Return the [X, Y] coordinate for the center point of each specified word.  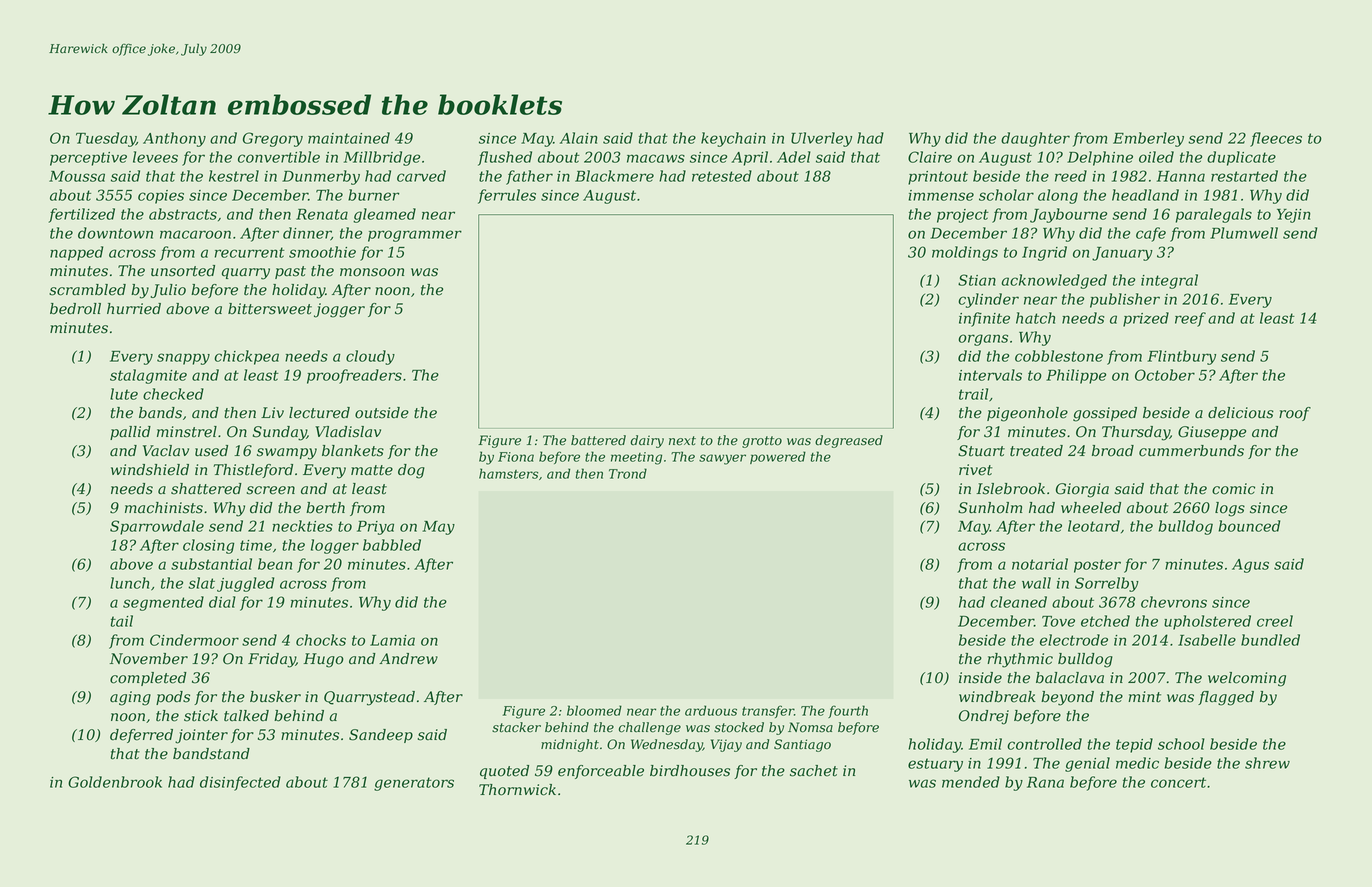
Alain [579, 138]
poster [1097, 566]
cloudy [370, 357]
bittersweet [270, 309]
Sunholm [990, 508]
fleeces [1276, 139]
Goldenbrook [115, 782]
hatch [1035, 318]
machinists [164, 508]
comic [1233, 489]
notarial [1040, 564]
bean [275, 564]
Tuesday [106, 139]
